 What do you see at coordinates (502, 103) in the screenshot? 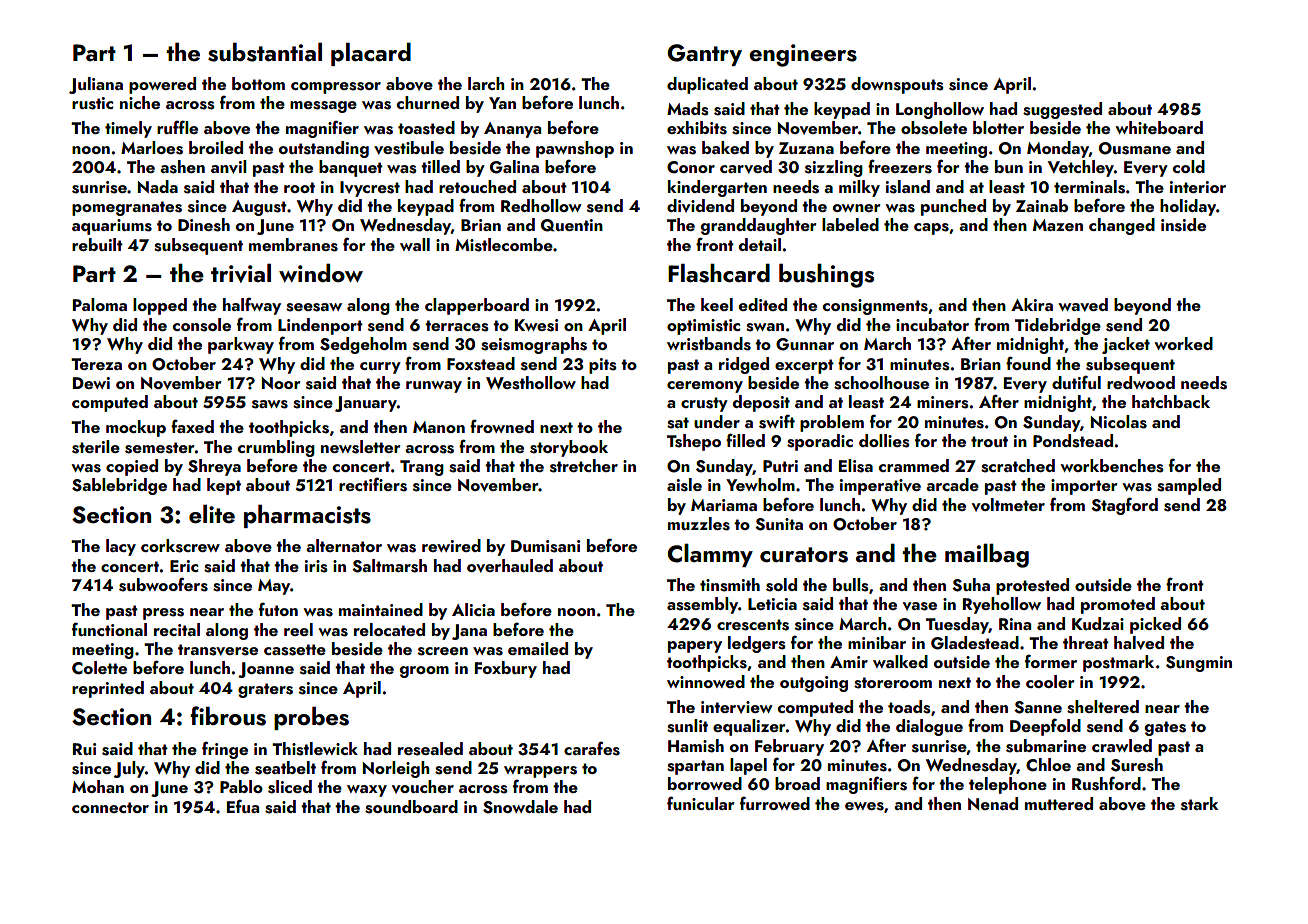
I see `Yan` at bounding box center [502, 103].
